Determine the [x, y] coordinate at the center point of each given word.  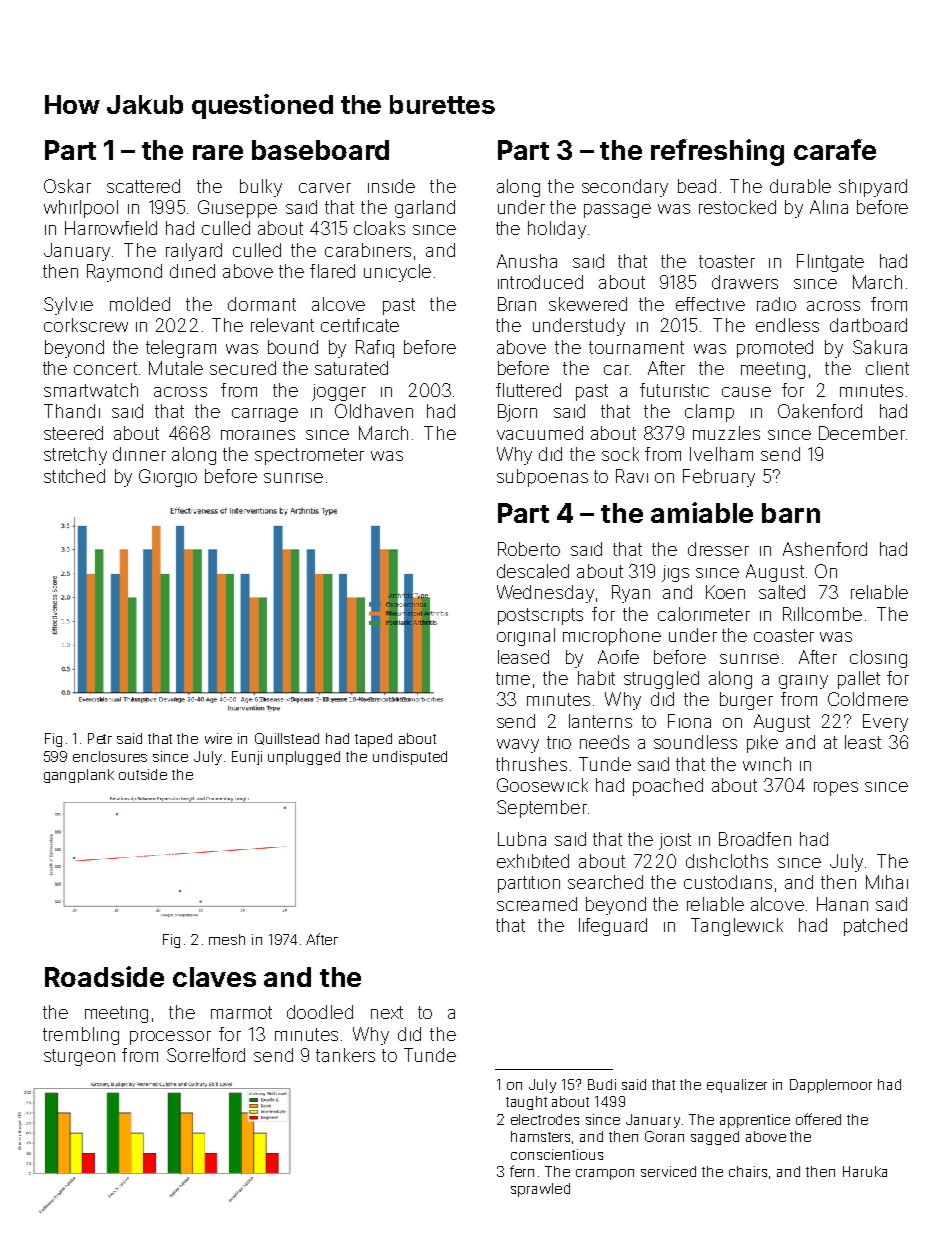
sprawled [540, 1190]
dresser [718, 549]
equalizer [737, 1086]
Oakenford [820, 411]
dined [192, 271]
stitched [74, 476]
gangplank [79, 776]
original [526, 637]
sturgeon [79, 1057]
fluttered [528, 390]
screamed [537, 904]
